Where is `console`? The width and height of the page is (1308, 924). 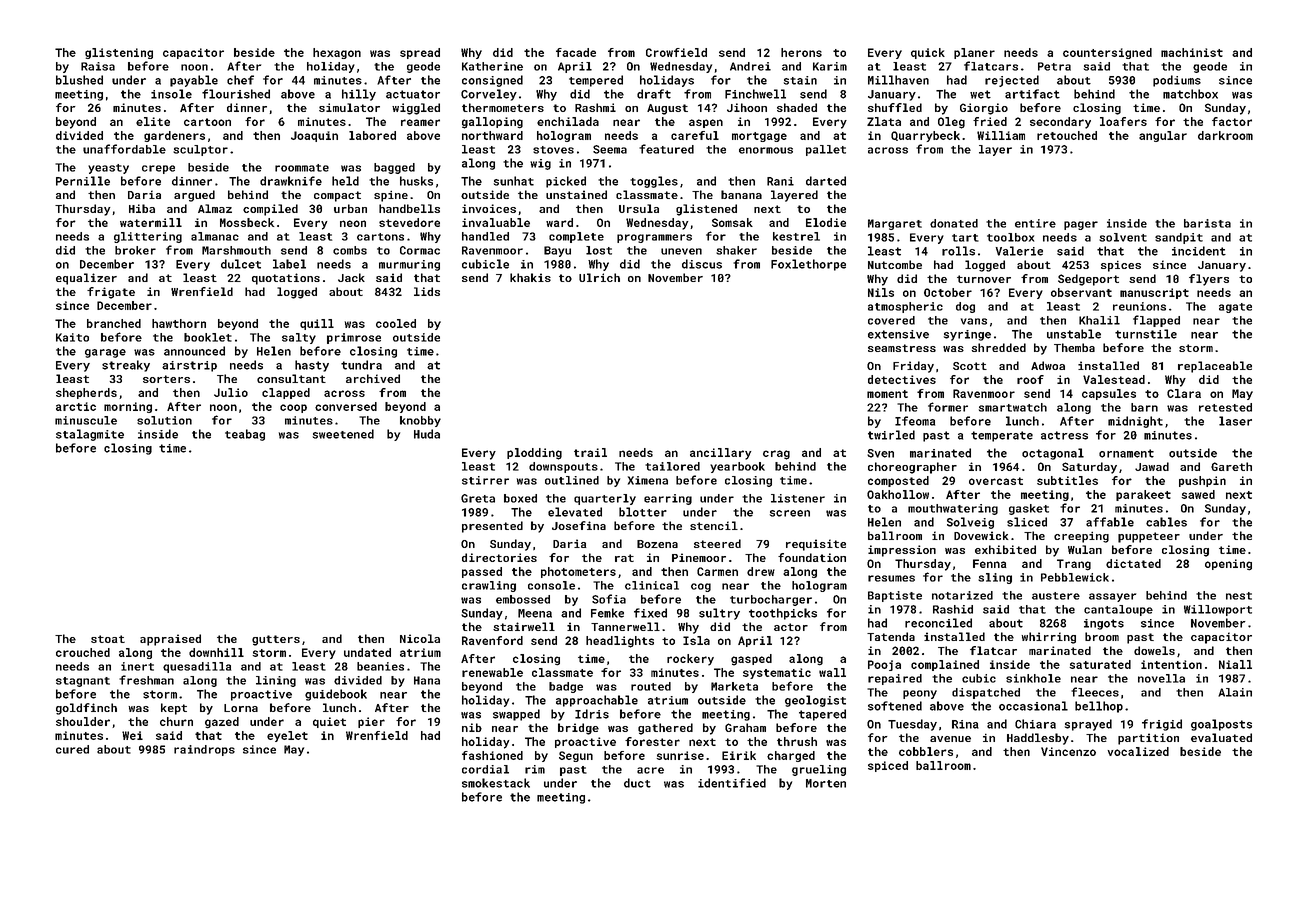
console is located at coordinates (551, 585).
